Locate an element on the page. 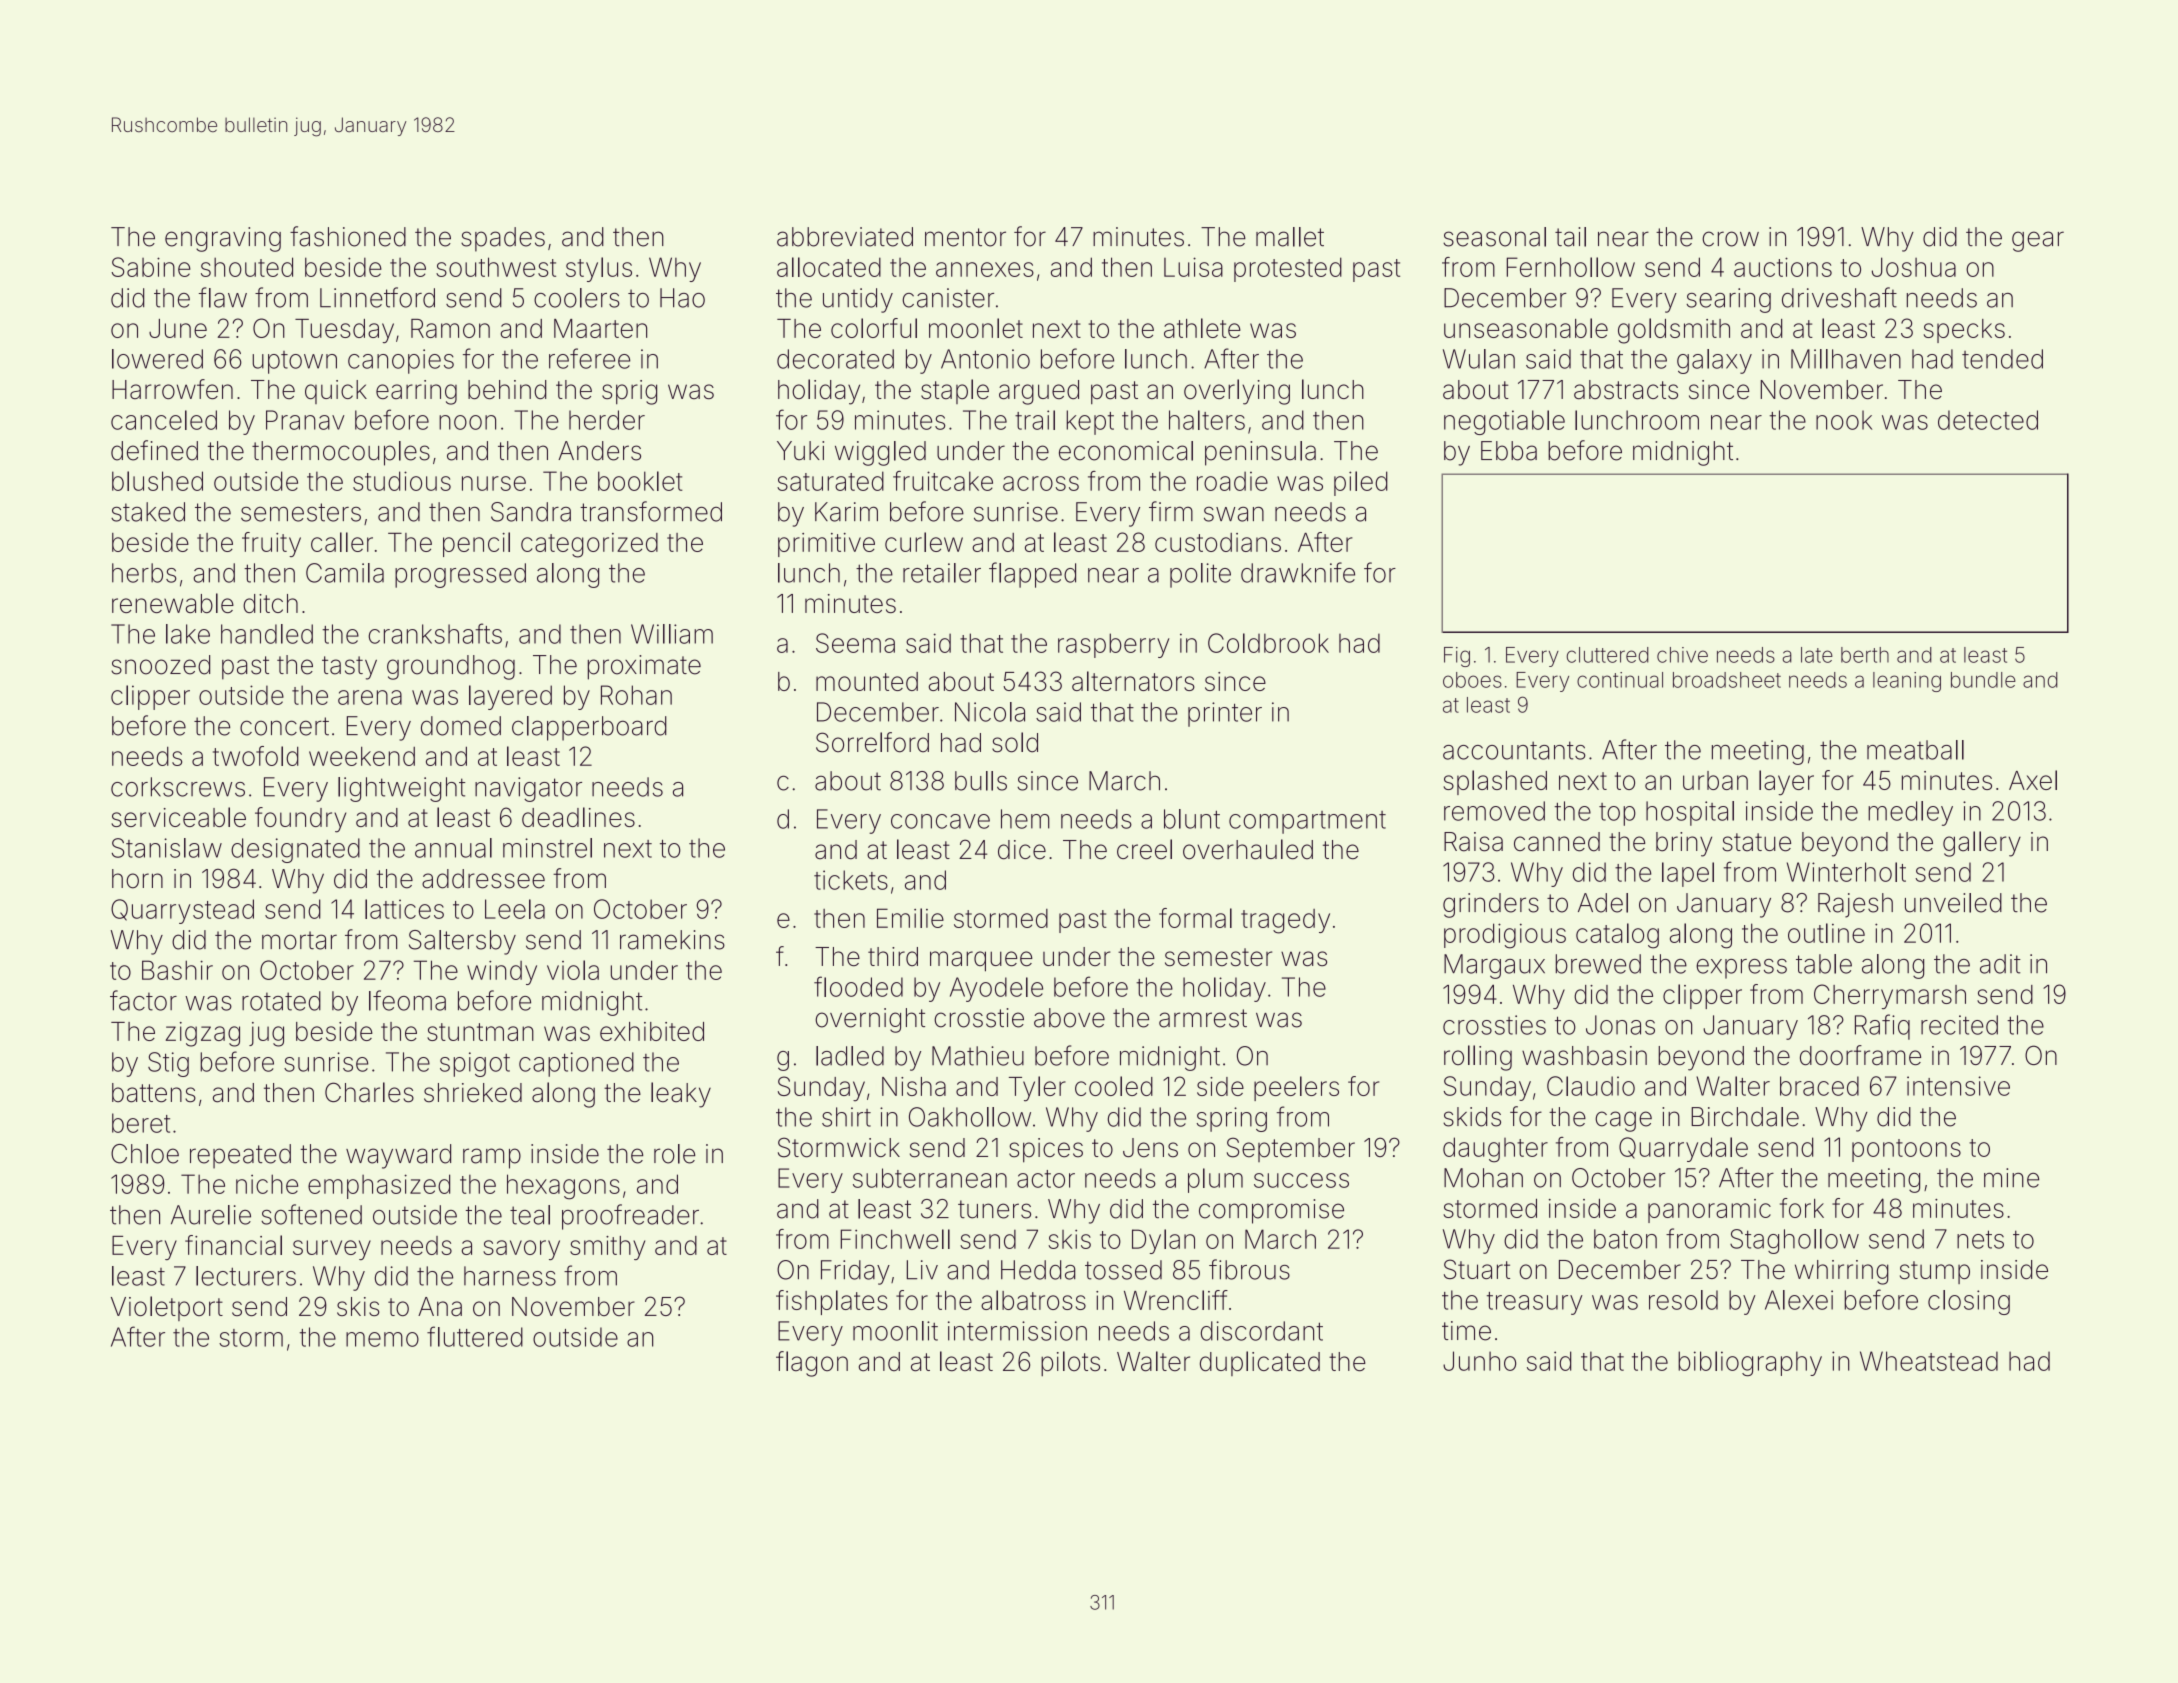 This image has width=2178, height=1683. marquee is located at coordinates (981, 961).
